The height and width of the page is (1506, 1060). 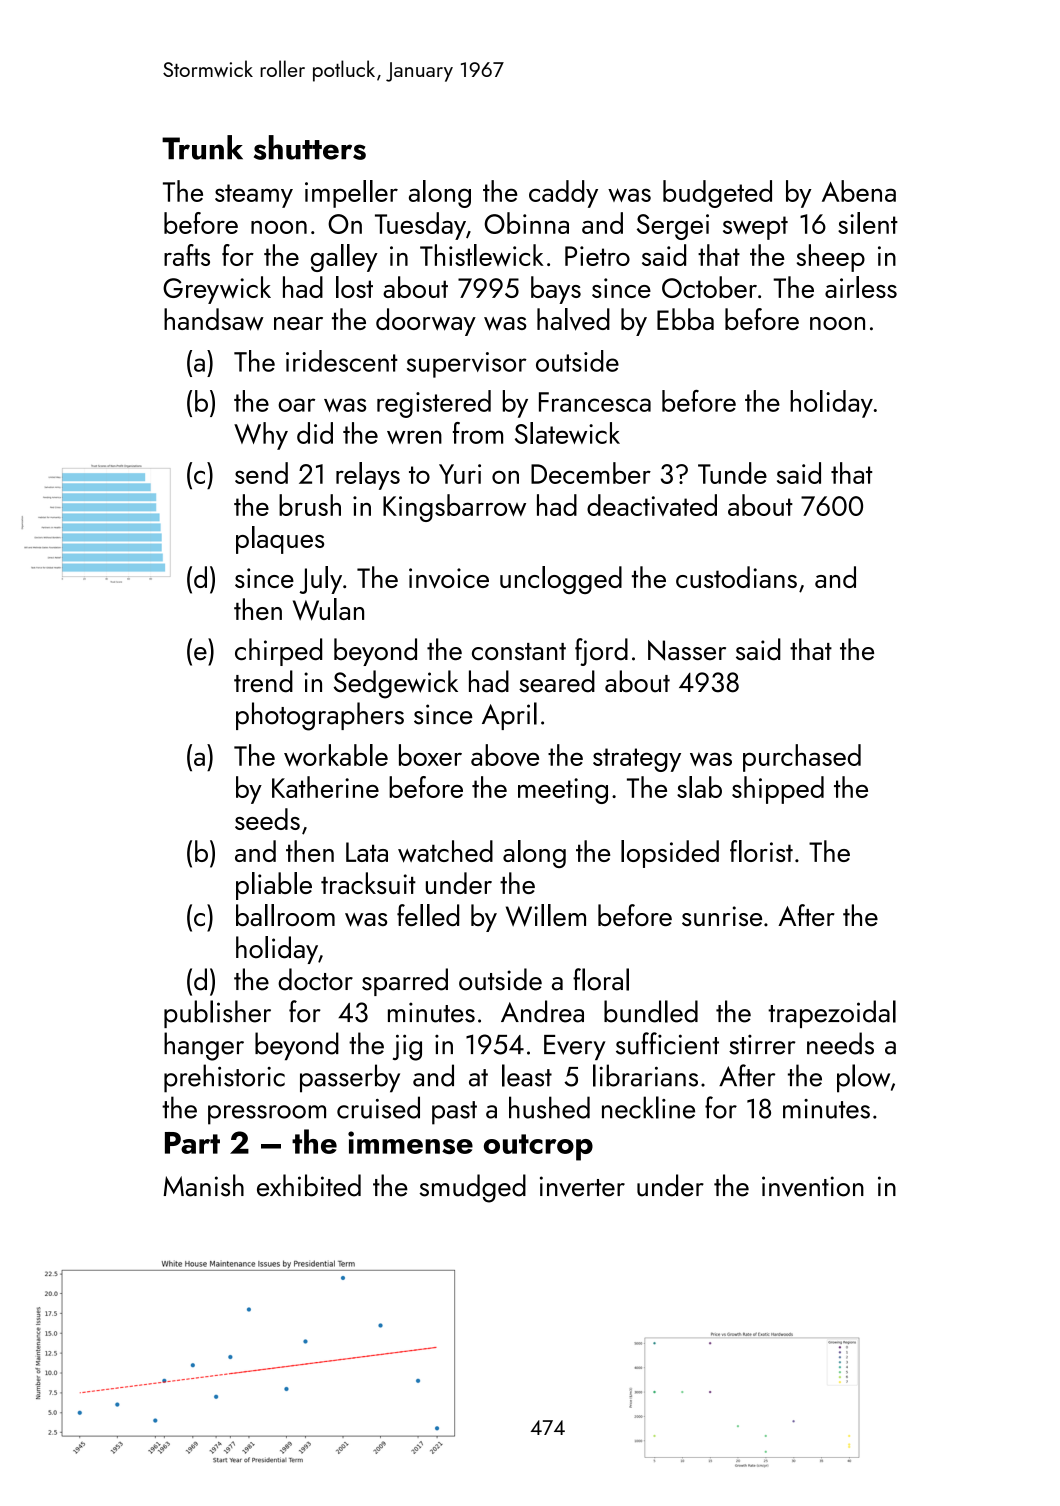 I want to click on publisher, so click(x=217, y=1014).
